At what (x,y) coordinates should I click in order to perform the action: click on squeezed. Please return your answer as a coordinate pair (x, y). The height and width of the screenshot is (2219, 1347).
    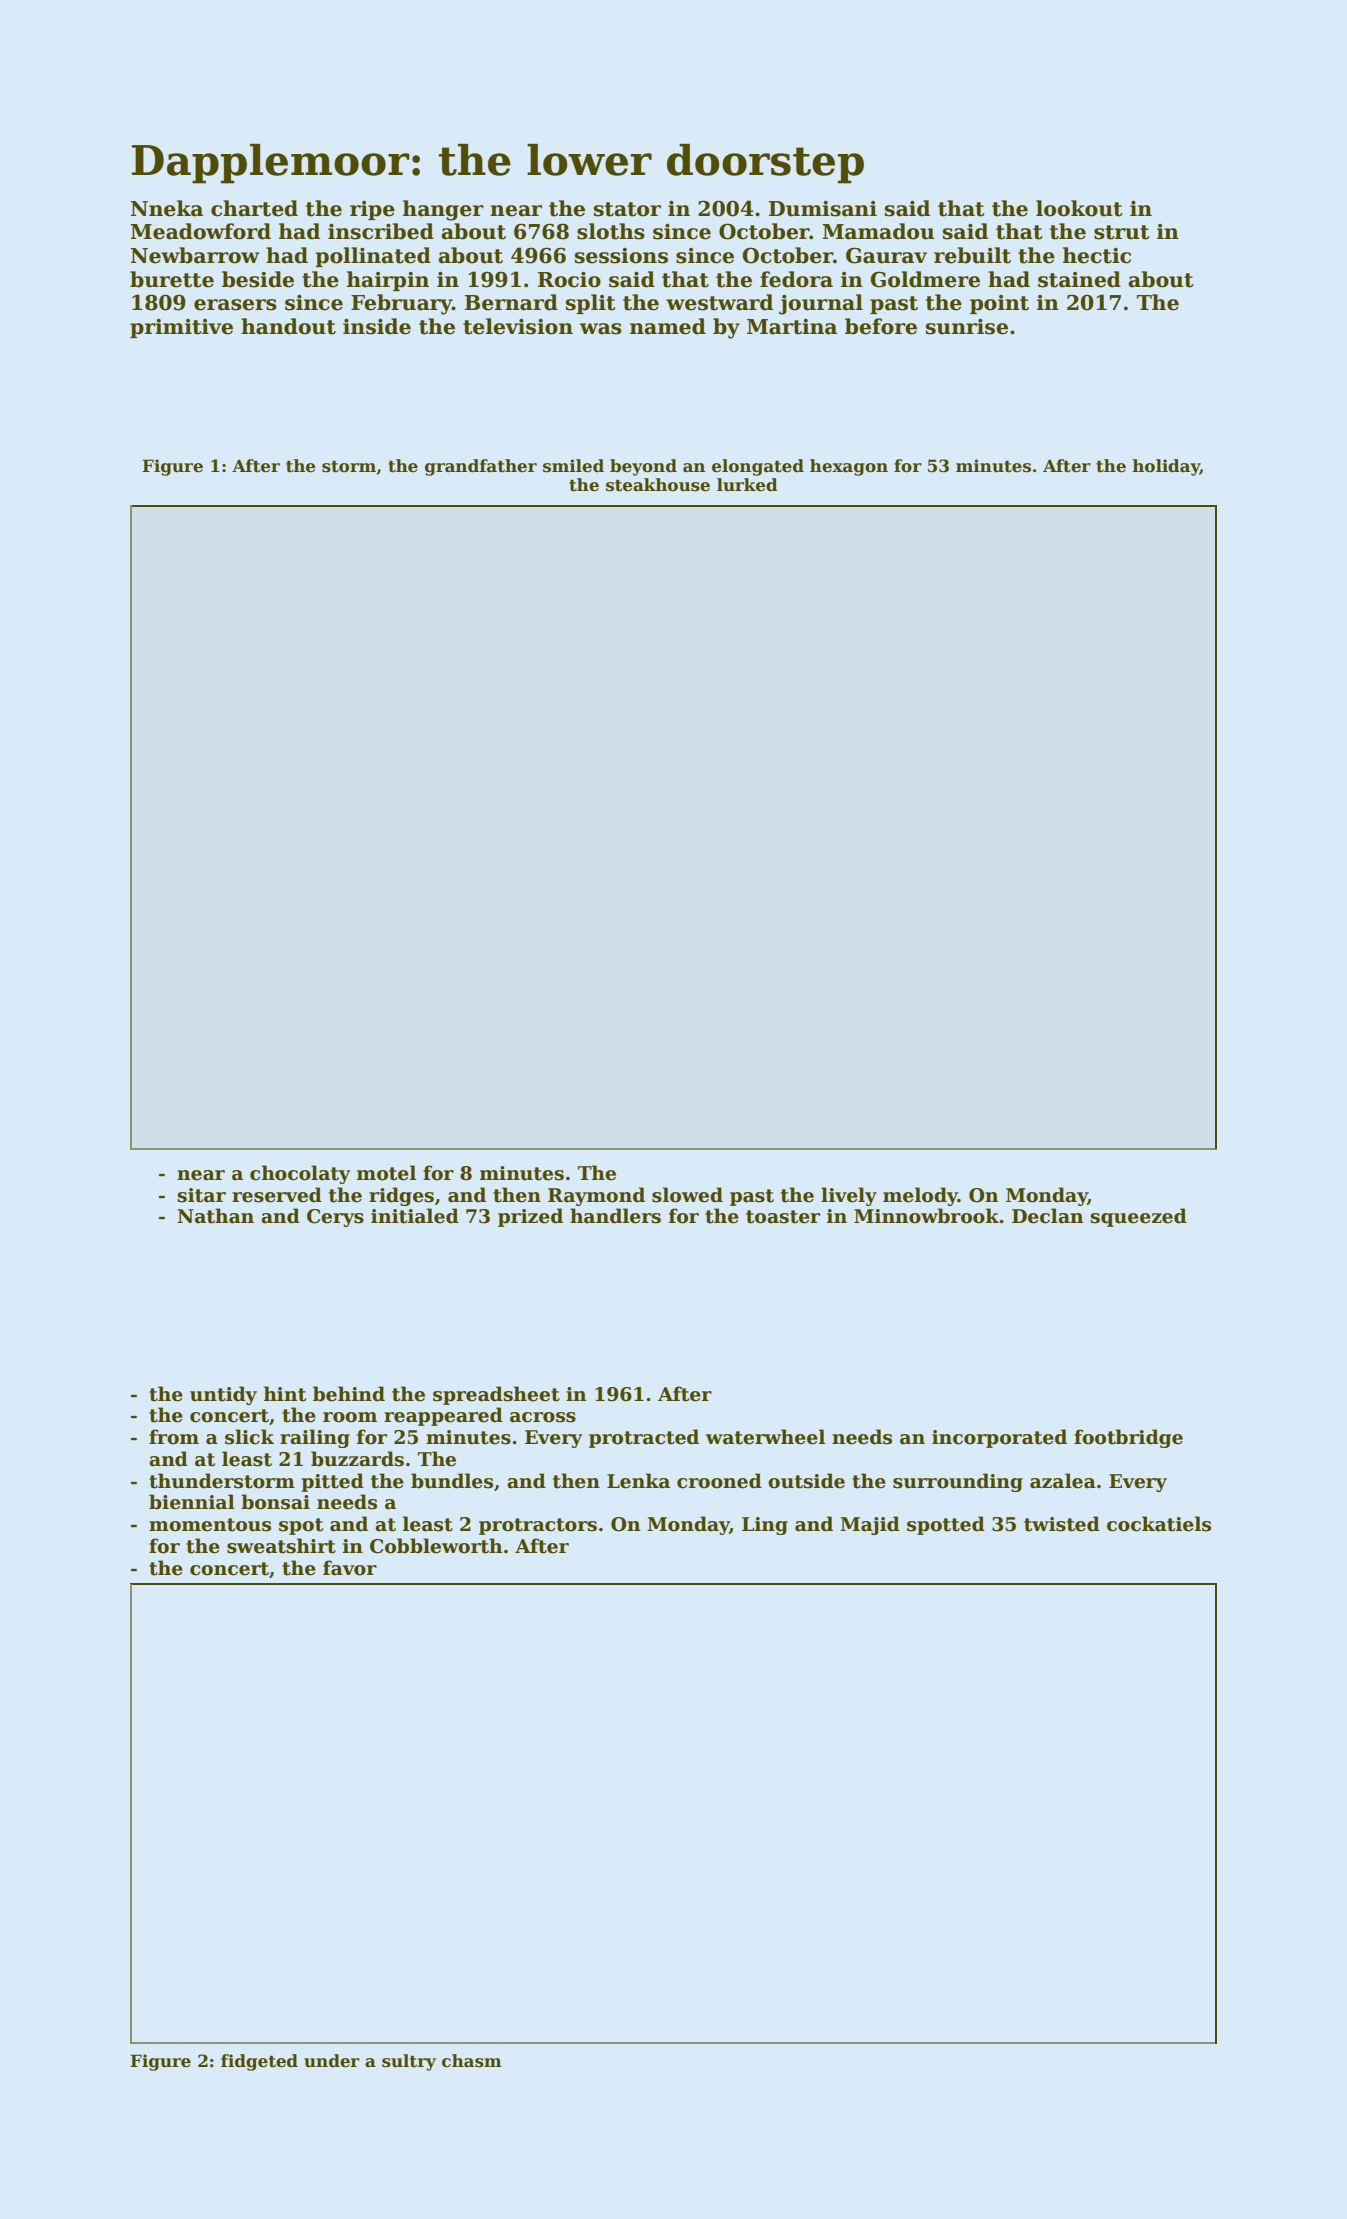
    Looking at the image, I should click on (1139, 1217).
